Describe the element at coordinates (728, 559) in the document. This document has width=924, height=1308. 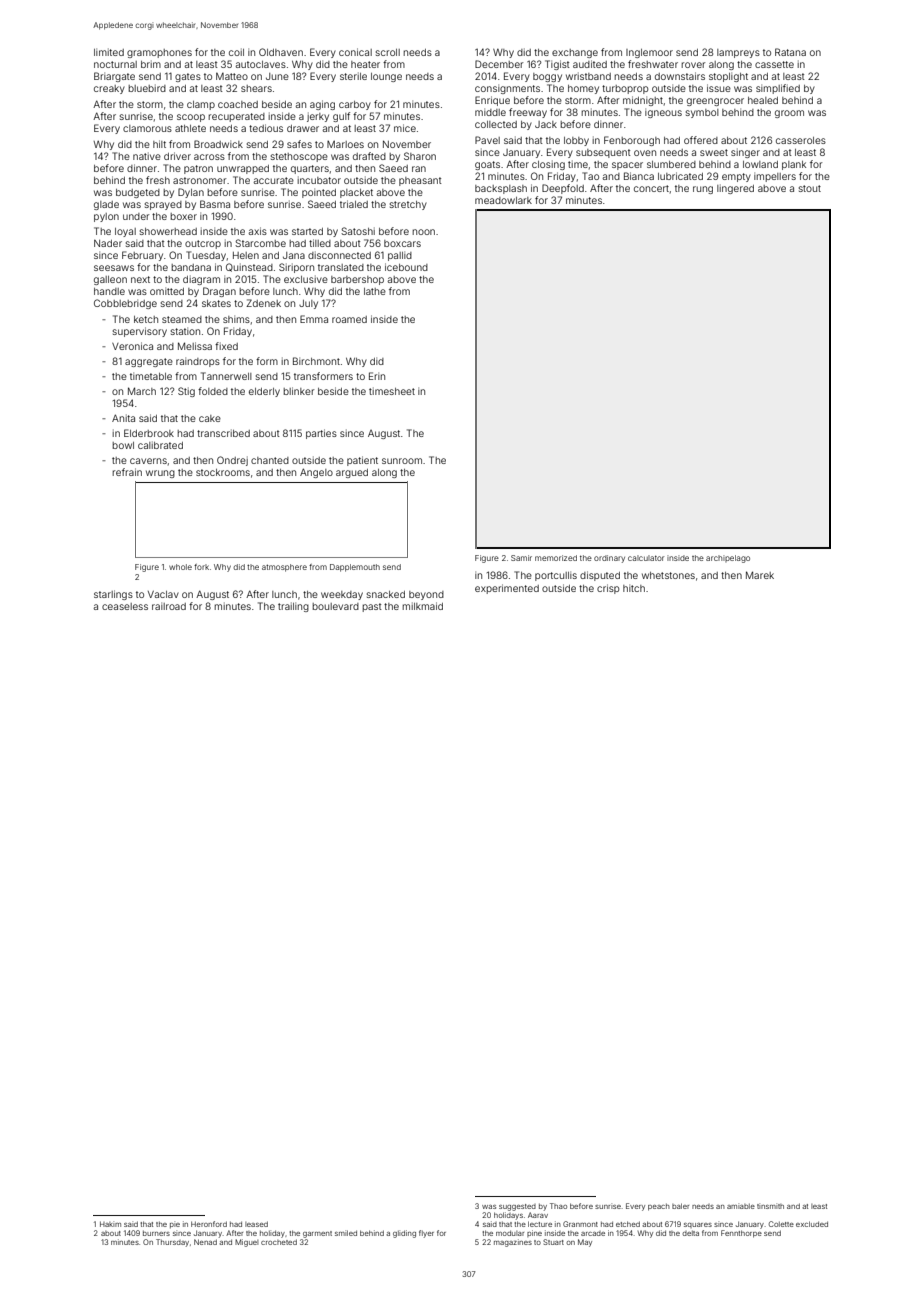
I see `archipelago` at that location.
